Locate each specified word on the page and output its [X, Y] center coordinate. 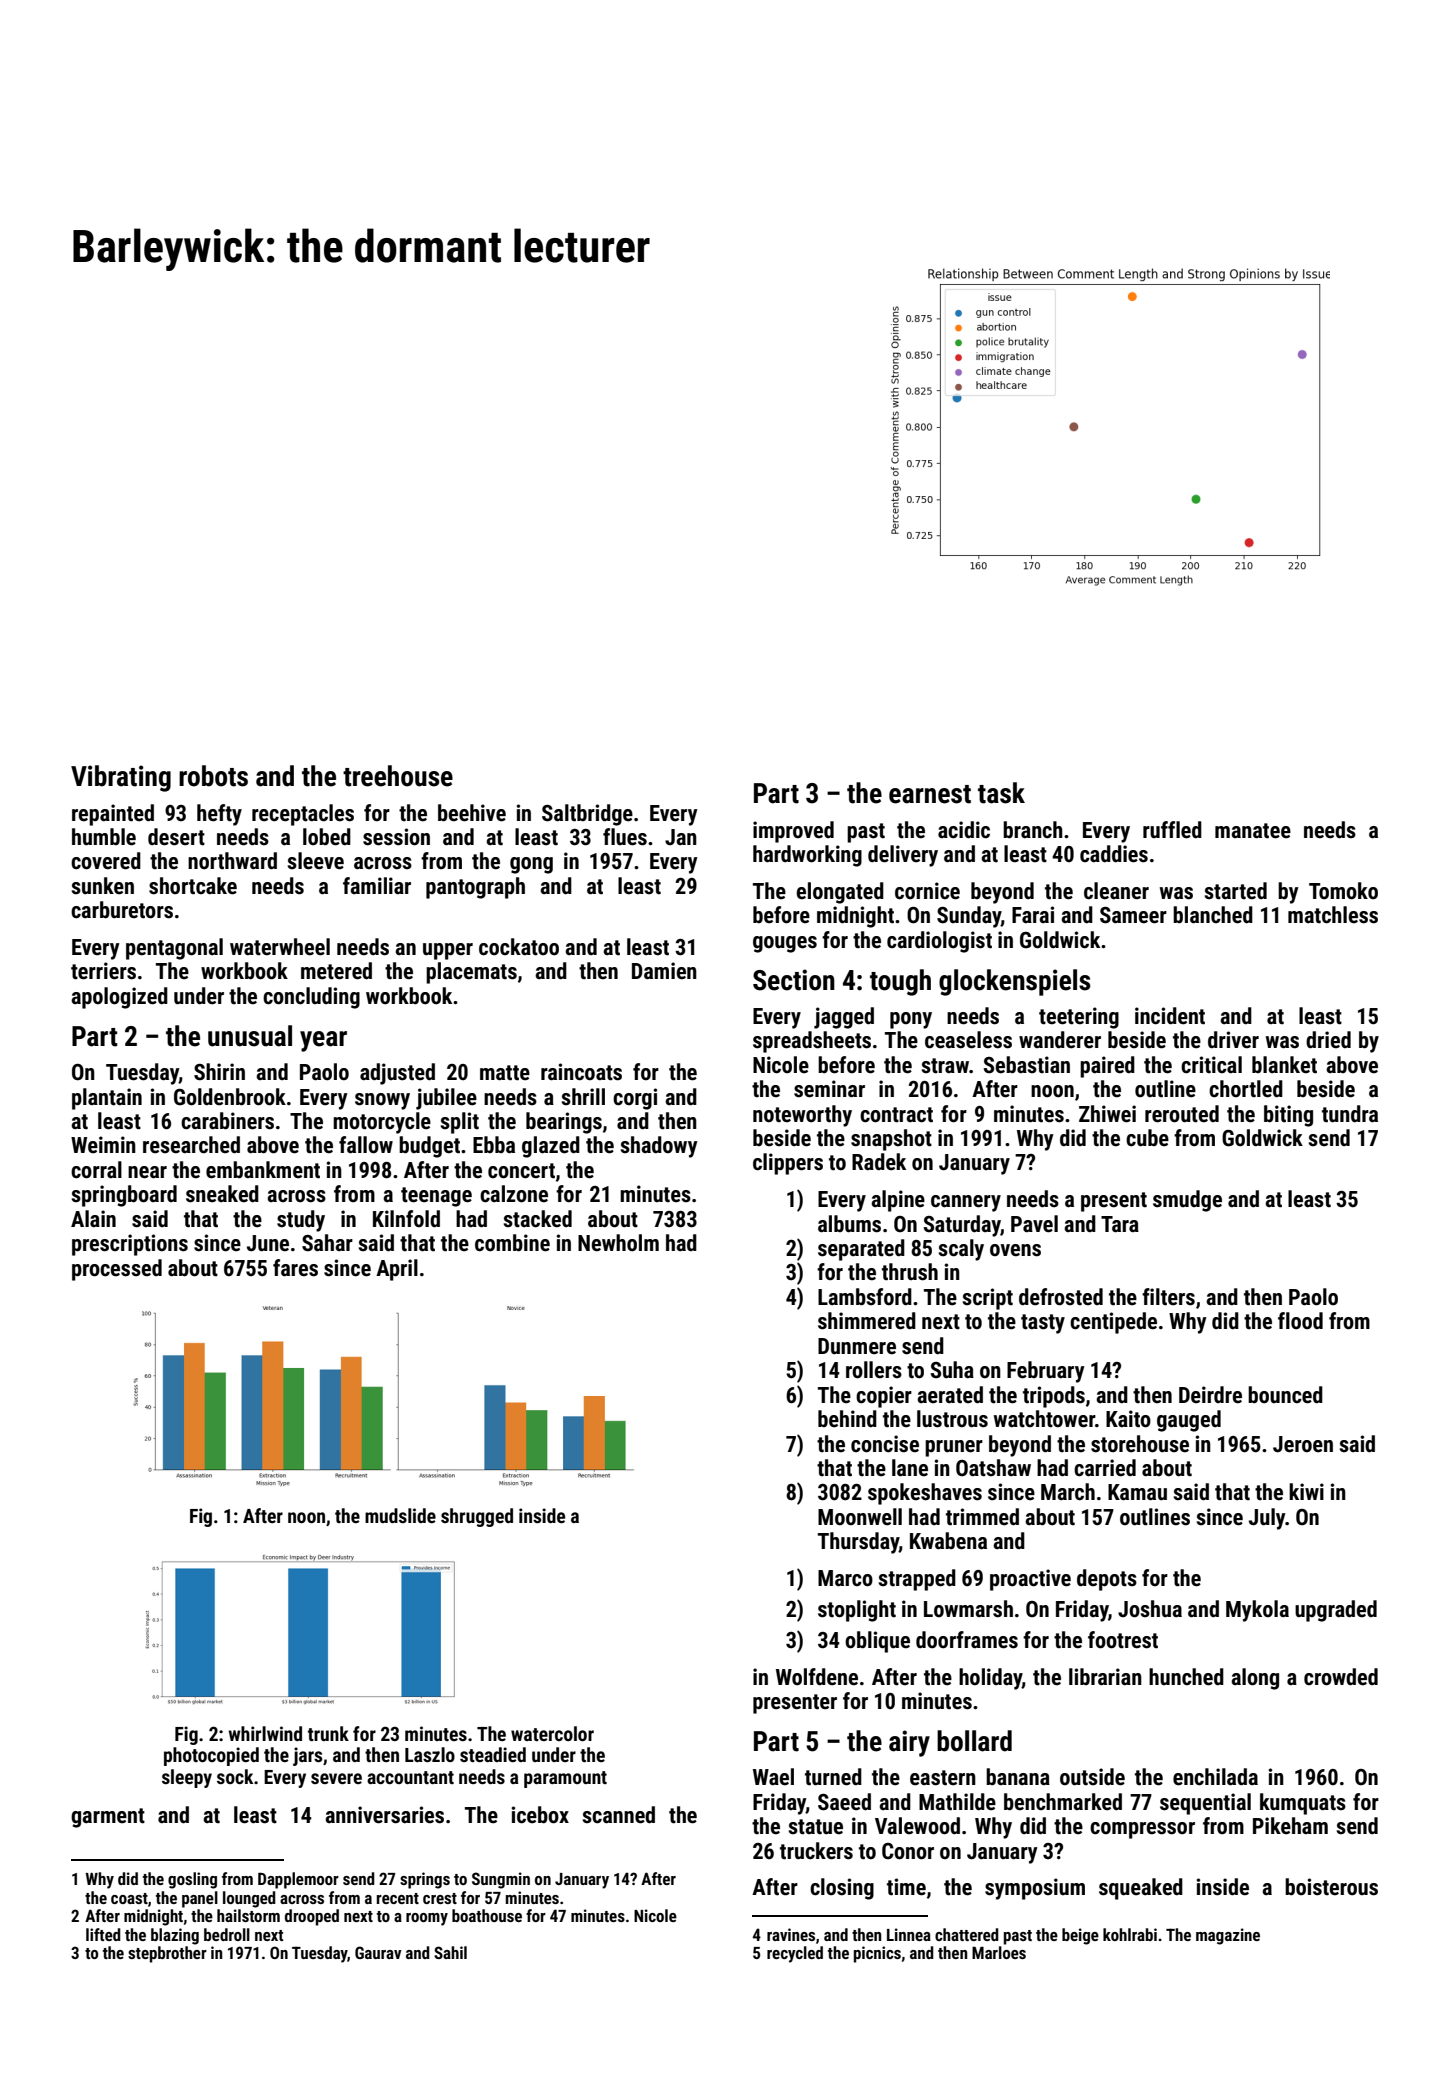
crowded [1341, 1677]
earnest [930, 794]
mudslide [400, 1515]
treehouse [398, 776]
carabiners [227, 1121]
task [1001, 793]
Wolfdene [817, 1677]
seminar [829, 1089]
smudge [1187, 1201]
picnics [877, 1954]
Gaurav [378, 1952]
